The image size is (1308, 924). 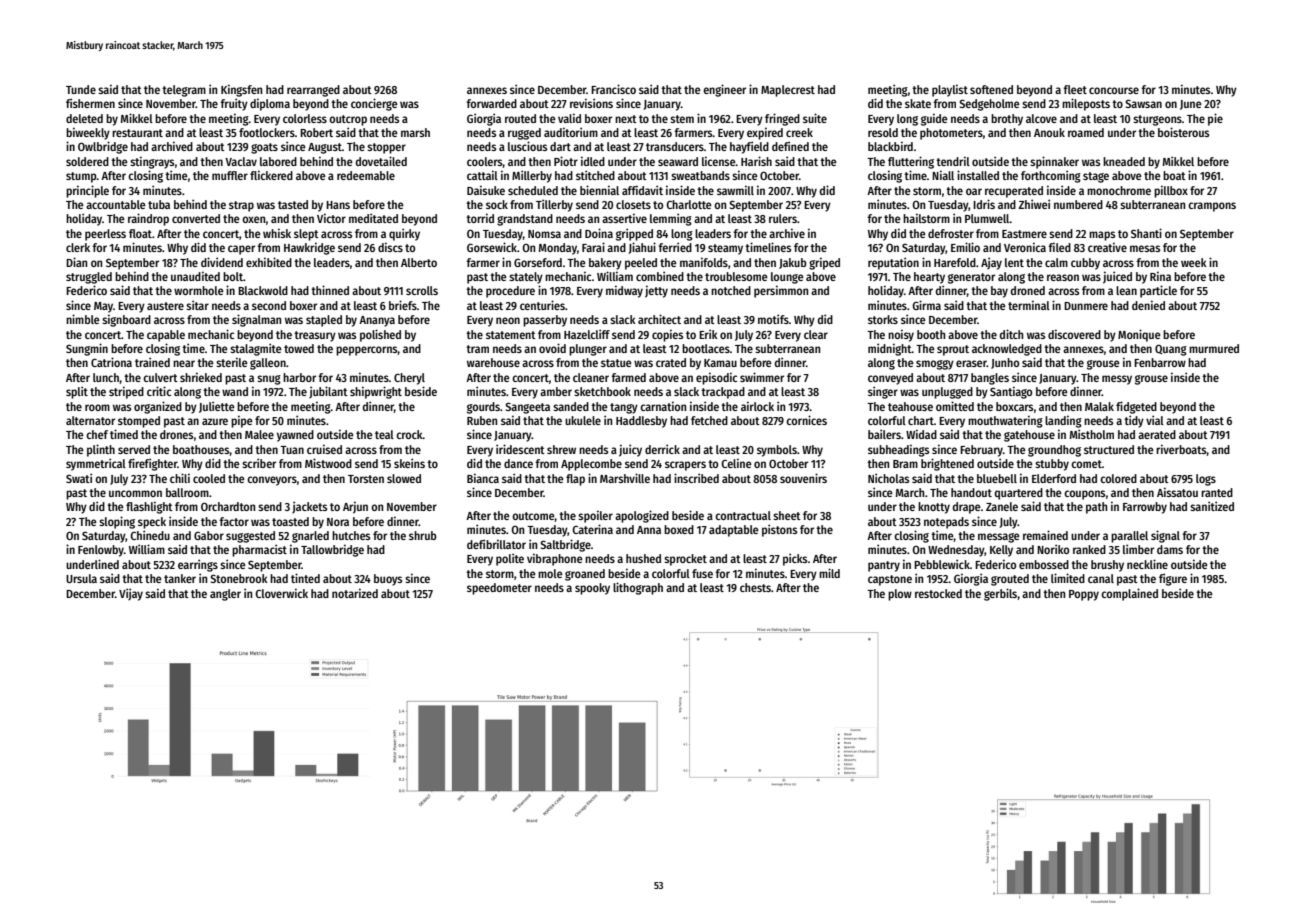 What do you see at coordinates (1029, 305) in the page?
I see `terminal` at bounding box center [1029, 305].
